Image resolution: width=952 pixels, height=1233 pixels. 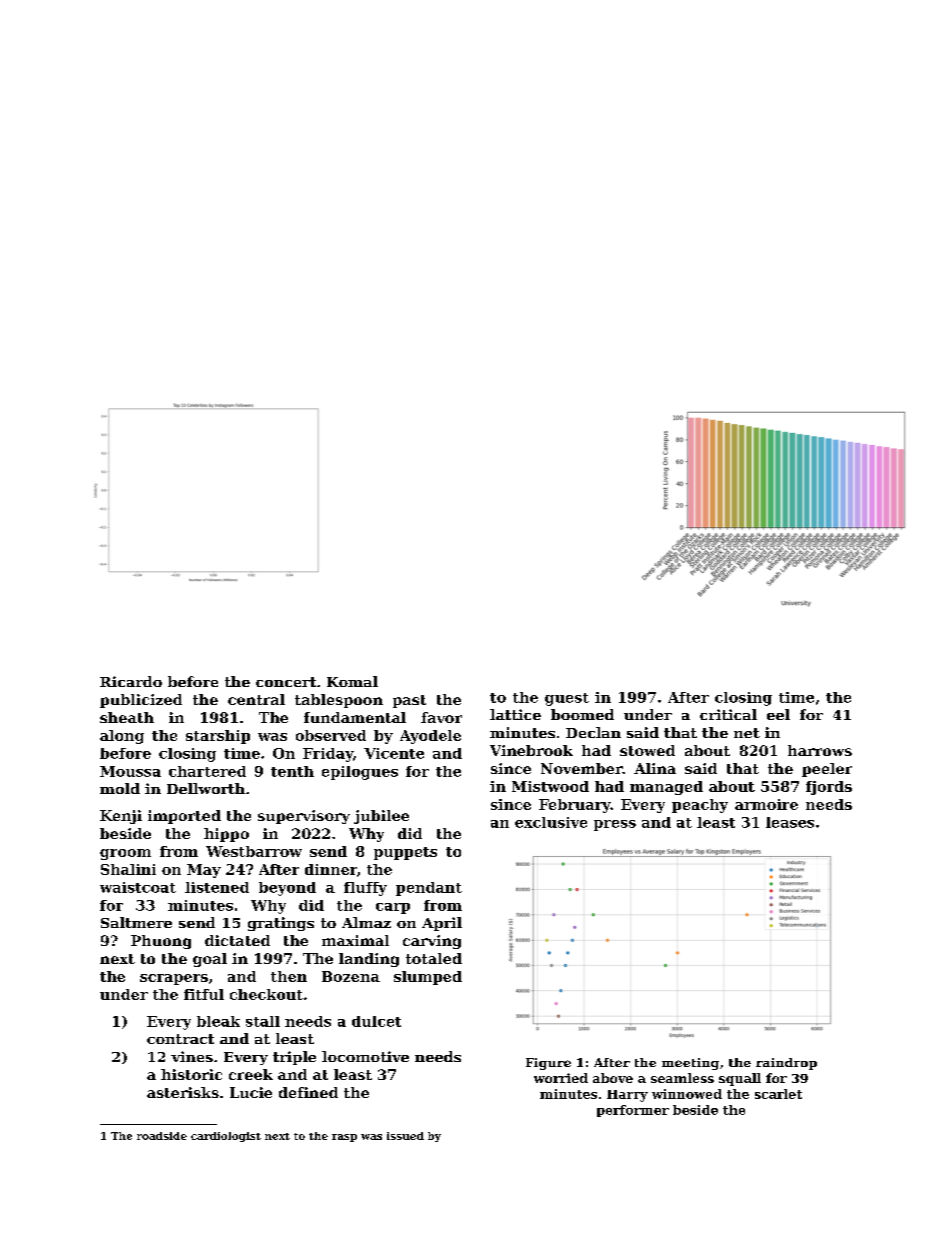 I want to click on critical, so click(x=728, y=714).
